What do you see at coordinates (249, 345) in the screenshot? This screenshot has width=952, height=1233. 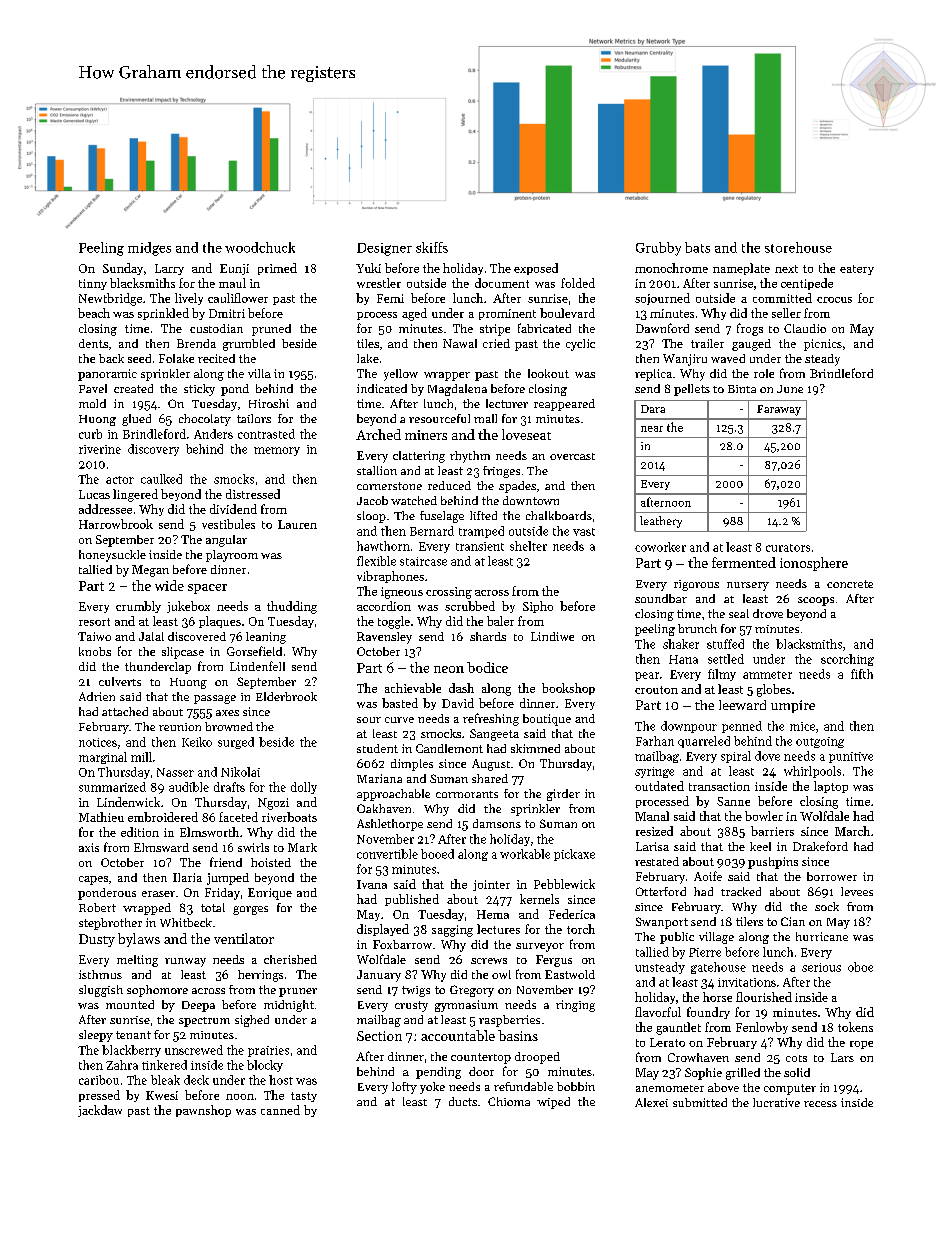 I see `grumbled` at bounding box center [249, 345].
